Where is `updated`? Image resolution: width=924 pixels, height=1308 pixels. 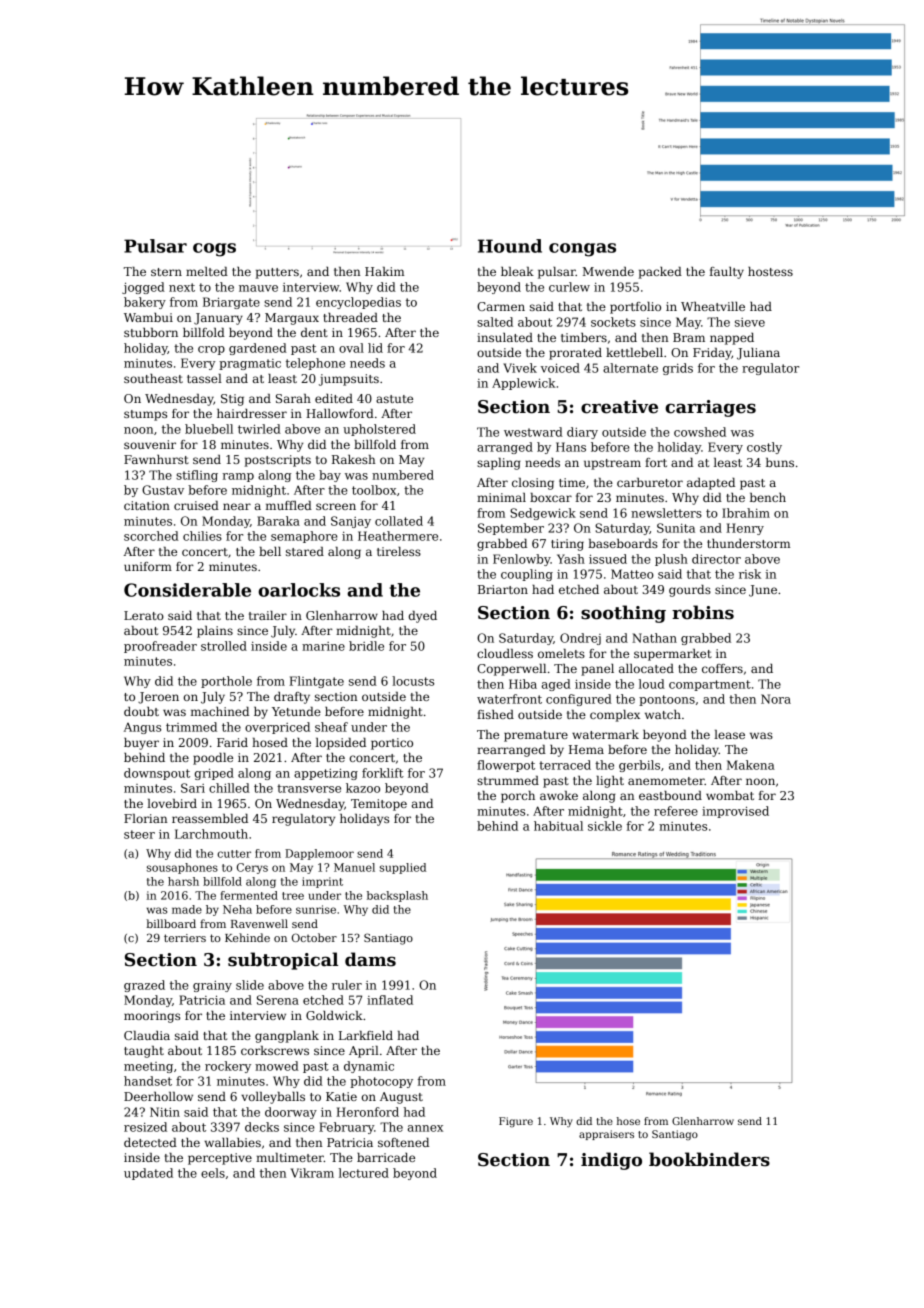
updated is located at coordinates (148, 1174).
